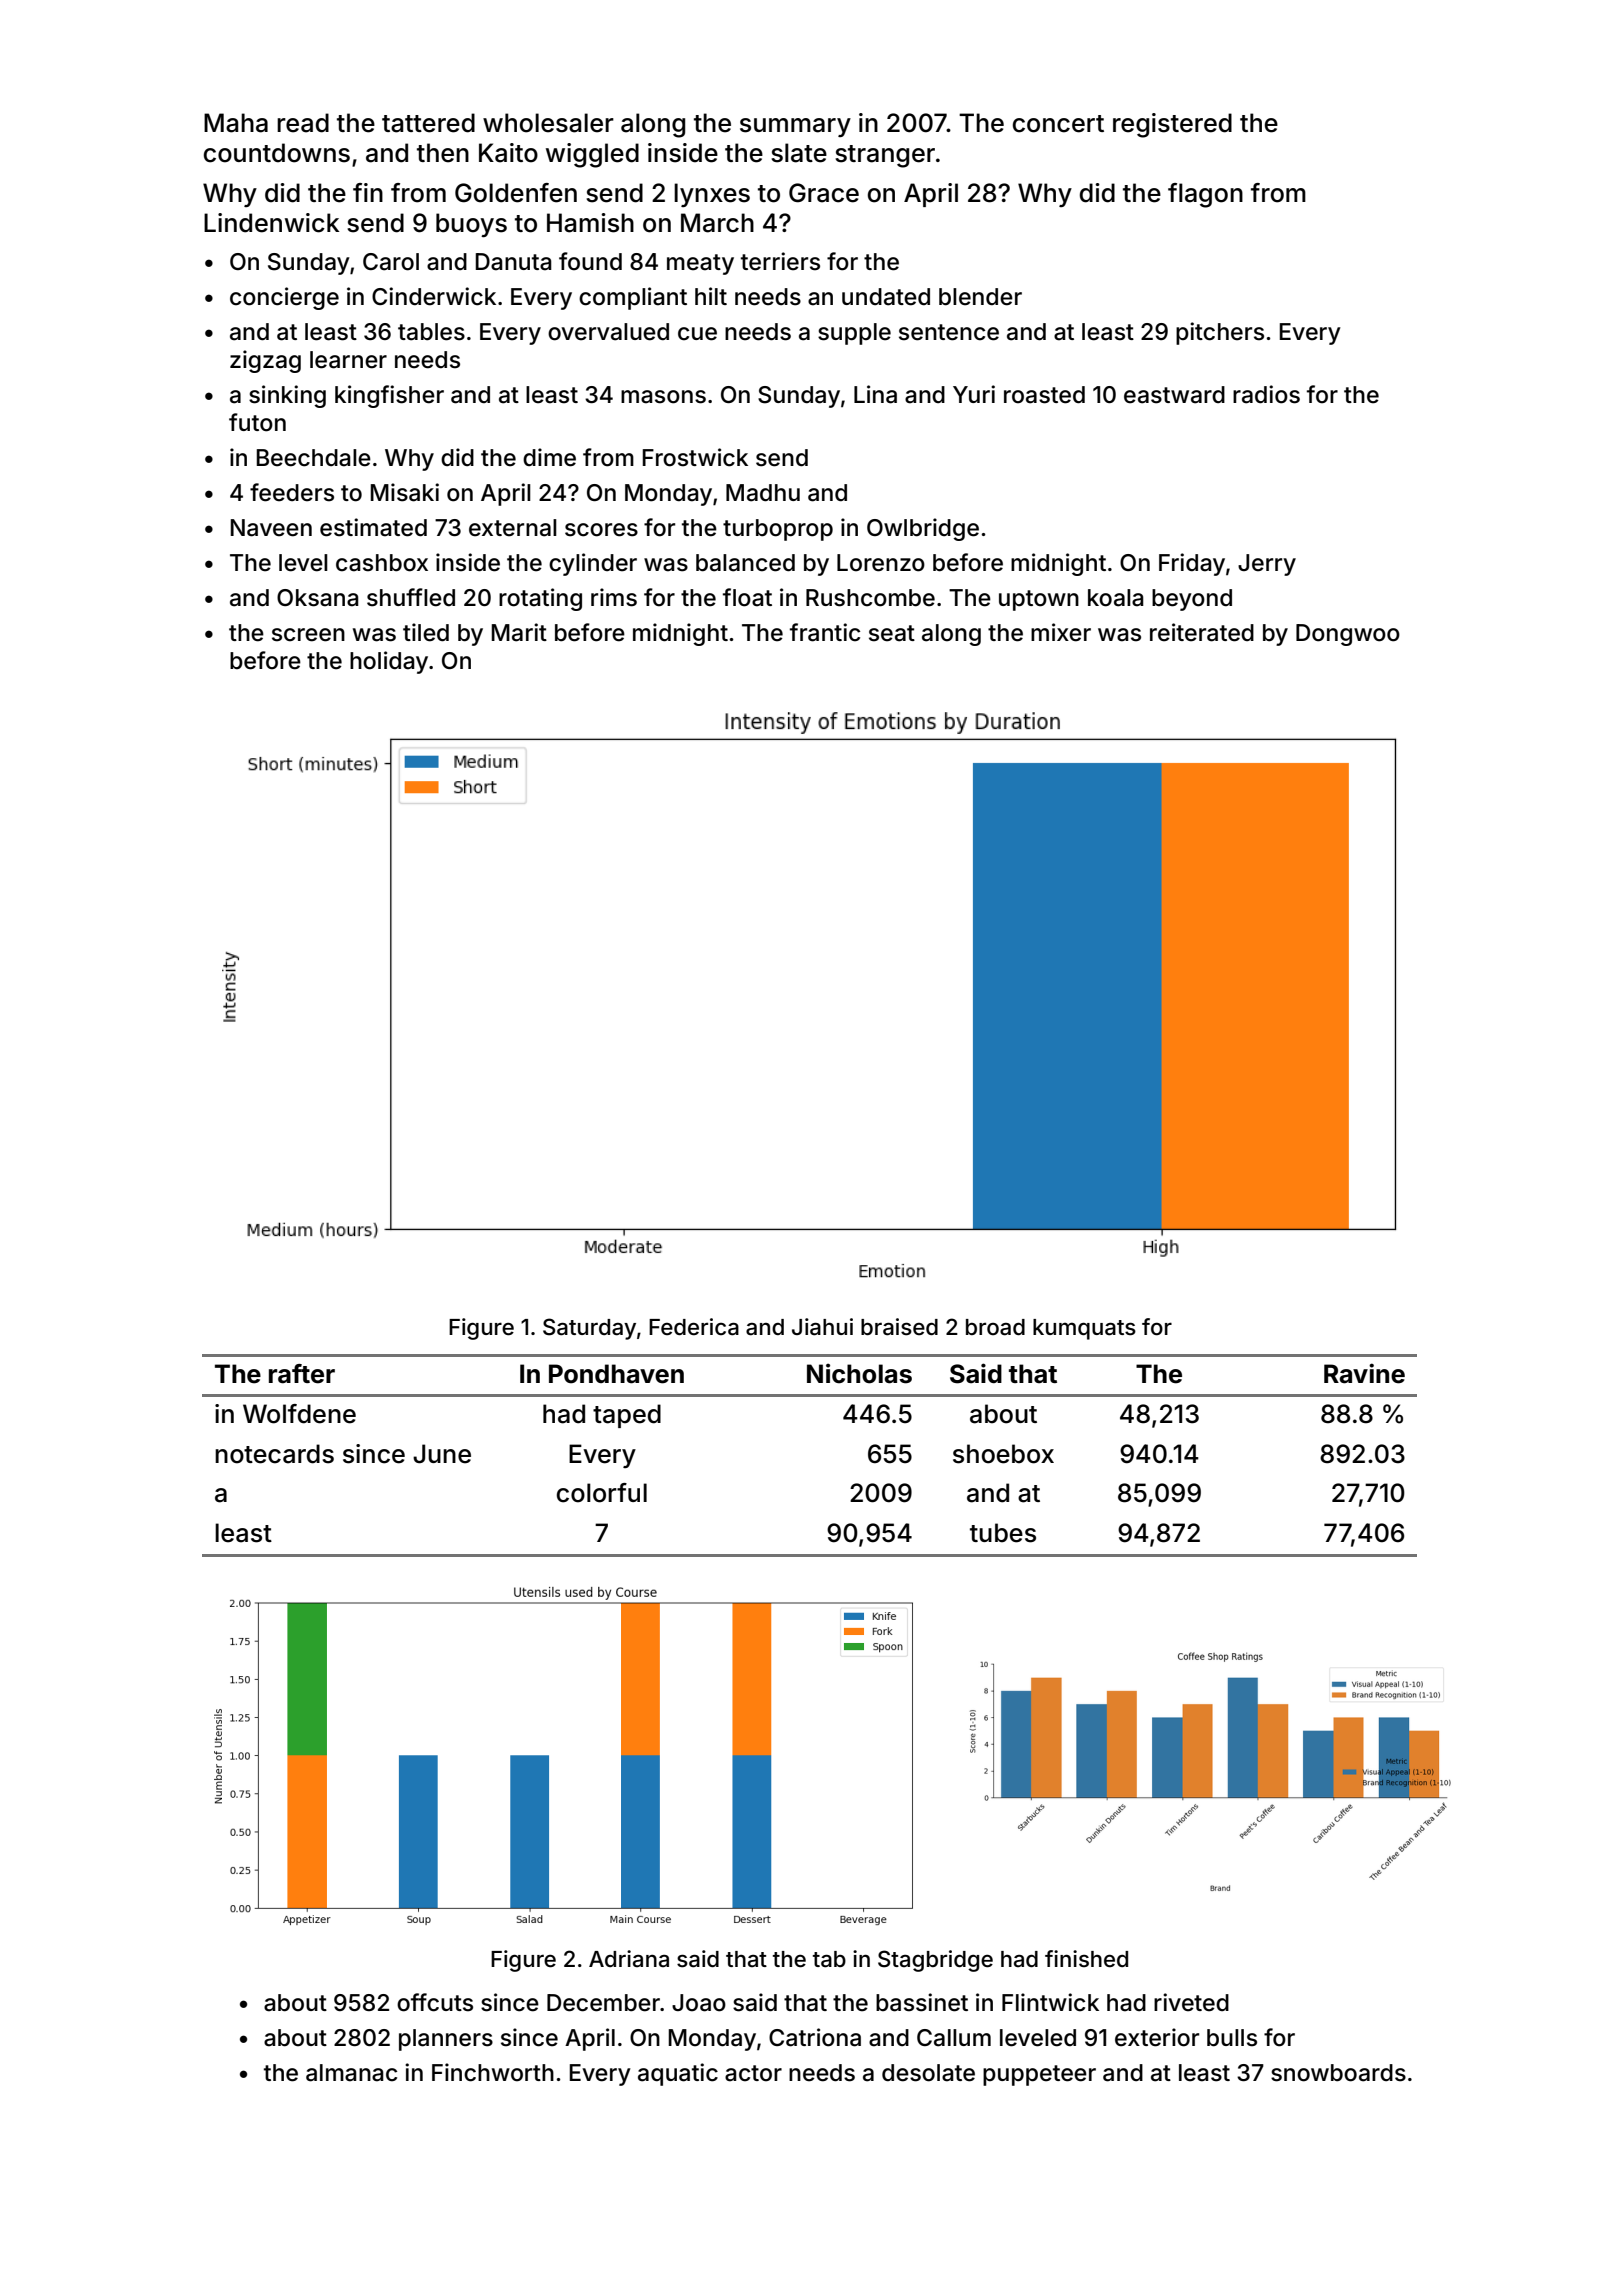 The image size is (1620, 2292). What do you see at coordinates (1116, 598) in the screenshot?
I see `koala` at bounding box center [1116, 598].
